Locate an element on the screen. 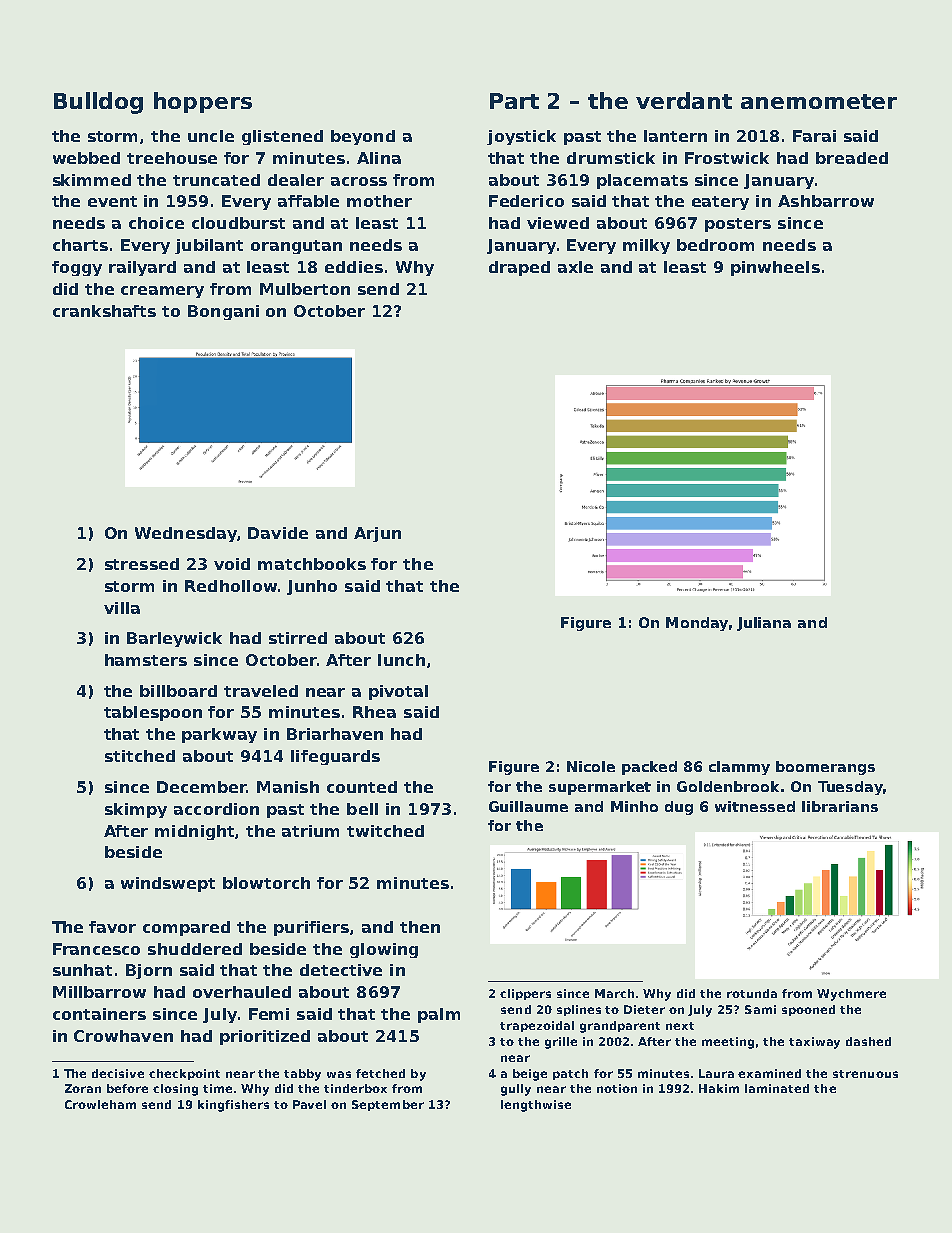  Arjun is located at coordinates (377, 534).
